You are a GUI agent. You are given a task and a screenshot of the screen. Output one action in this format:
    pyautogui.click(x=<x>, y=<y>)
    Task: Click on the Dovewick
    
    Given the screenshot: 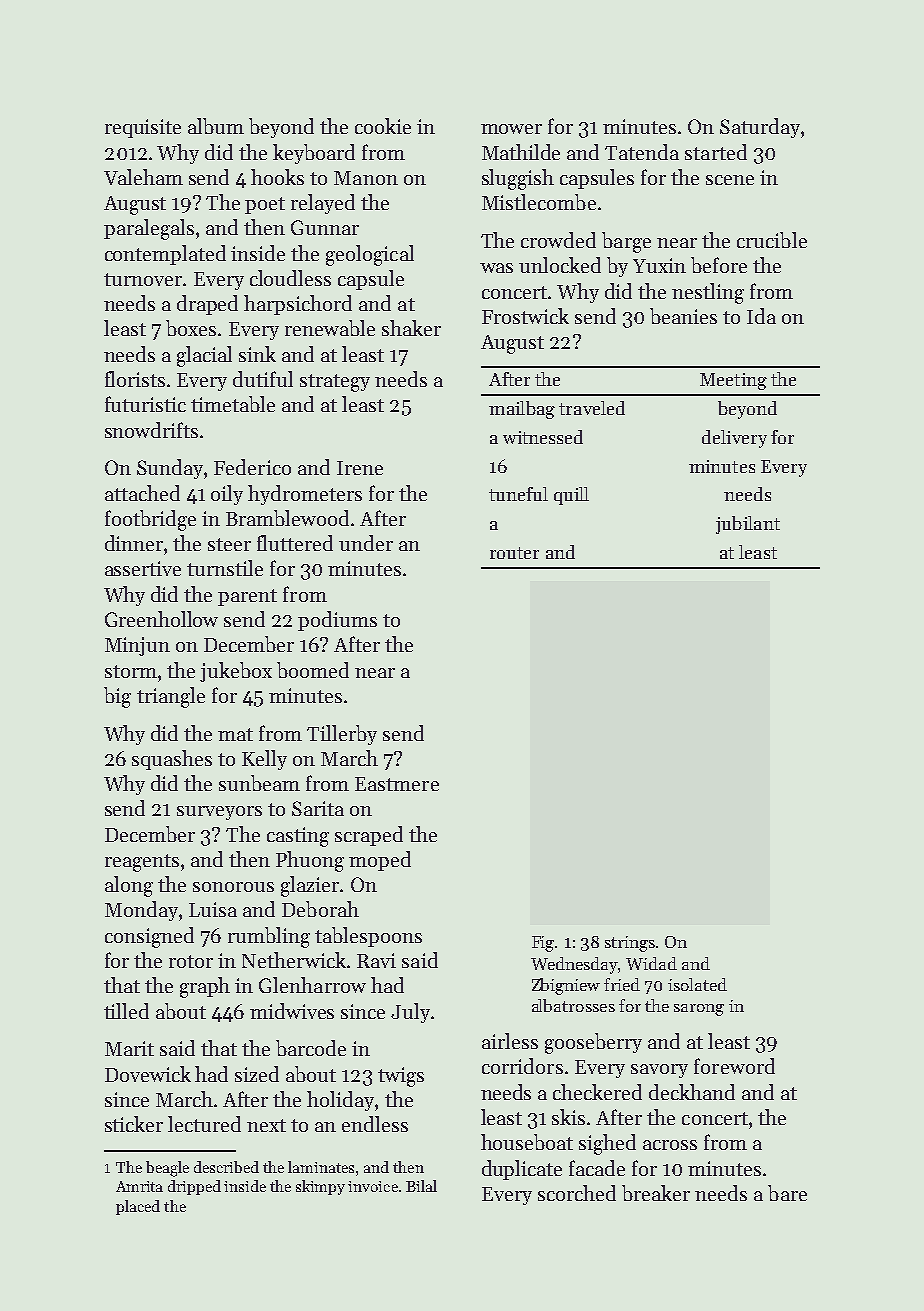 What is the action you would take?
    pyautogui.click(x=148, y=1074)
